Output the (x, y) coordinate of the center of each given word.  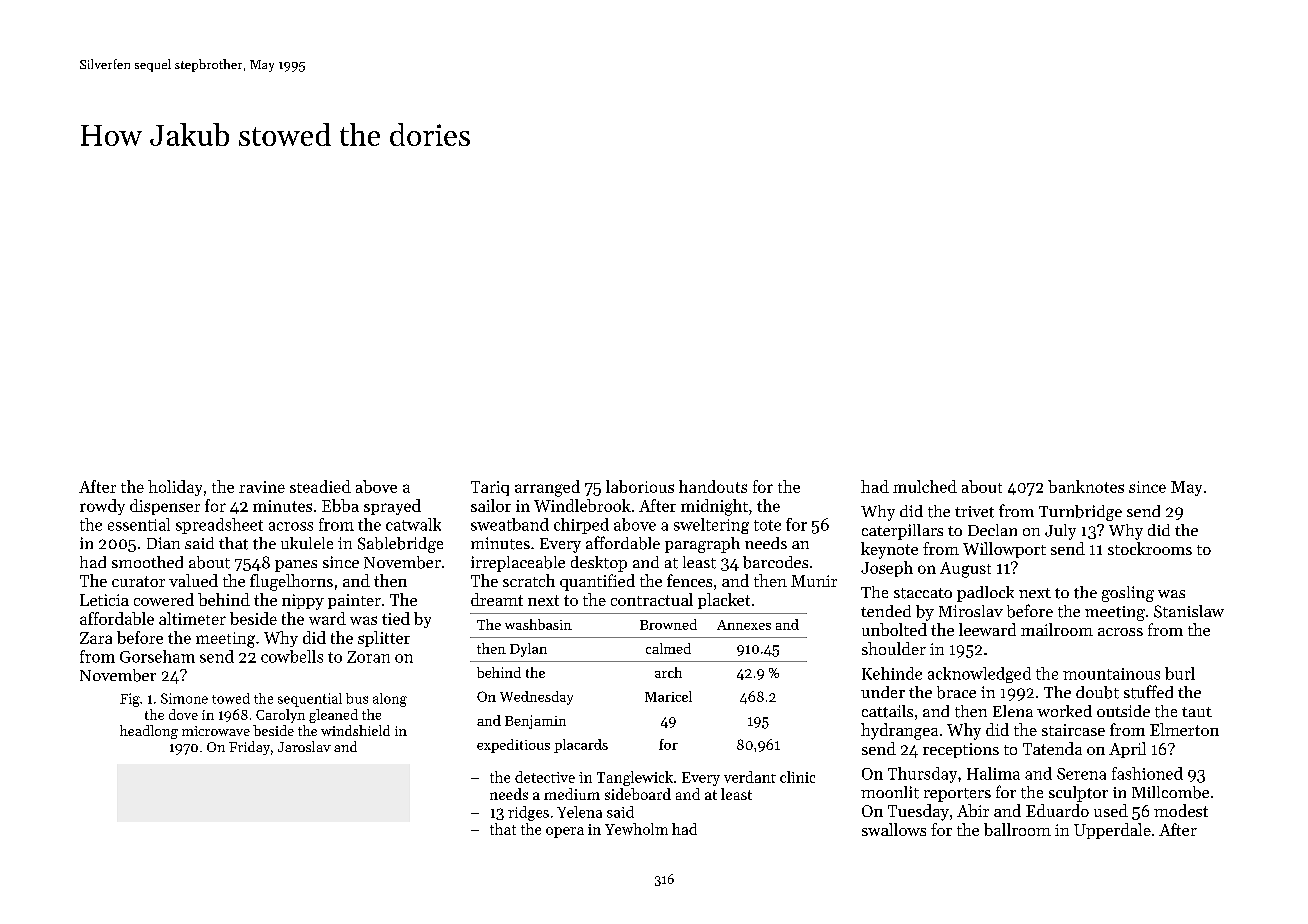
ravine (262, 487)
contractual (652, 599)
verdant (750, 777)
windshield (355, 730)
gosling (1128, 594)
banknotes (1086, 486)
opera (565, 832)
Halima (993, 773)
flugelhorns (291, 582)
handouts (713, 486)
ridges (528, 813)
